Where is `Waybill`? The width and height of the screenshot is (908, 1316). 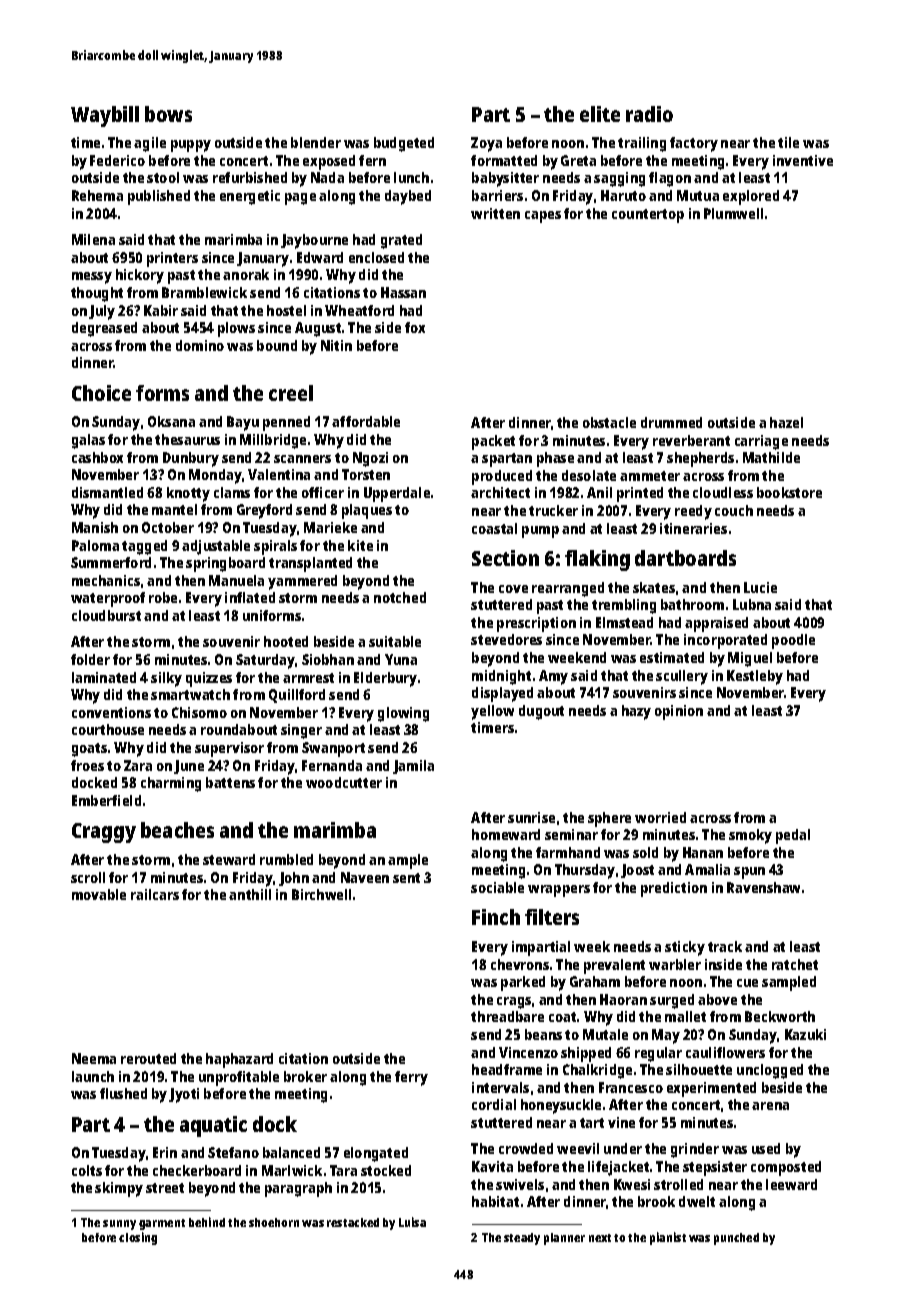 Waybill is located at coordinates (105, 116).
